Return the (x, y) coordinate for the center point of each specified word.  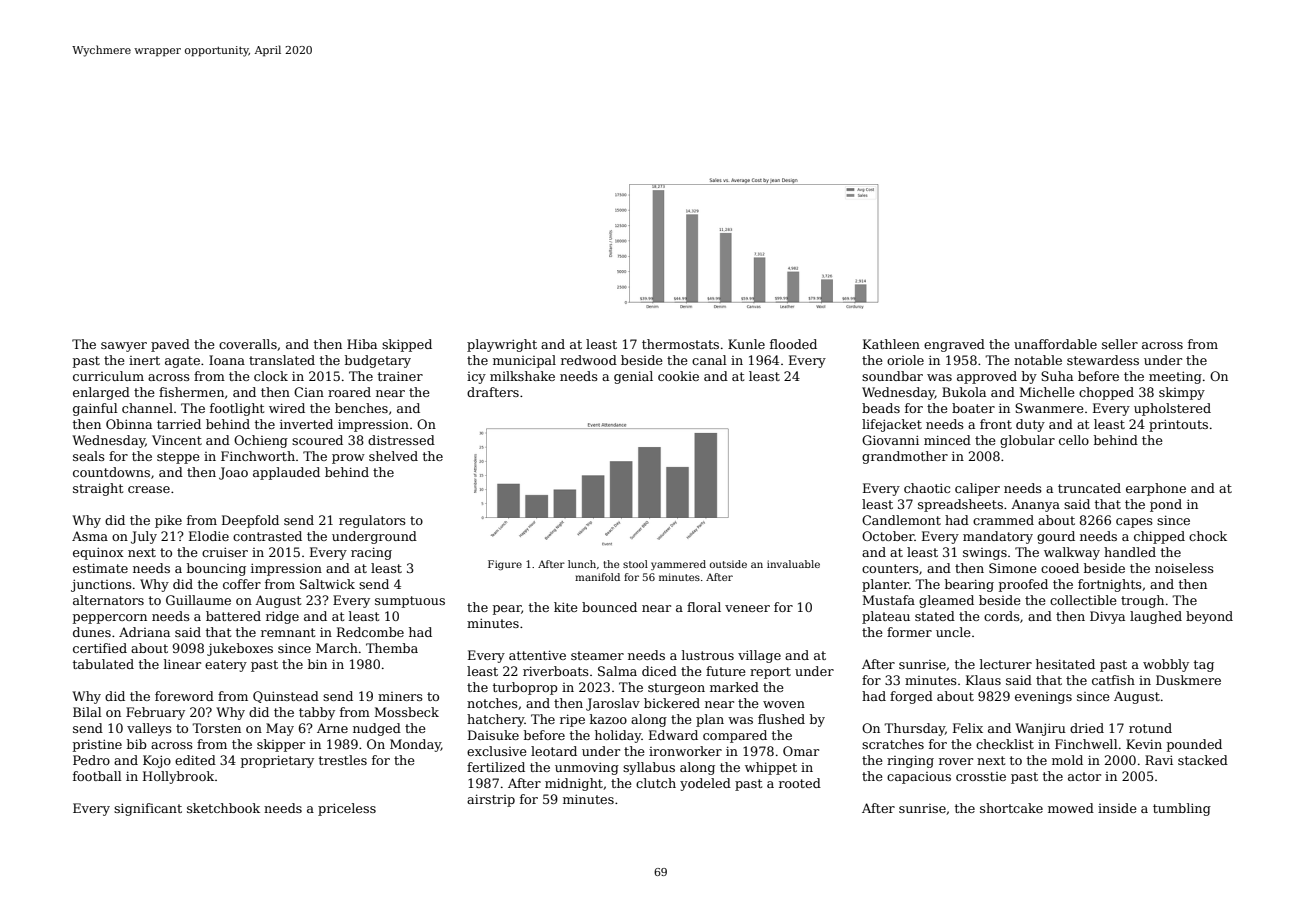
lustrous (708, 655)
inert (144, 360)
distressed (401, 440)
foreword (184, 696)
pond (1166, 505)
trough (1142, 601)
